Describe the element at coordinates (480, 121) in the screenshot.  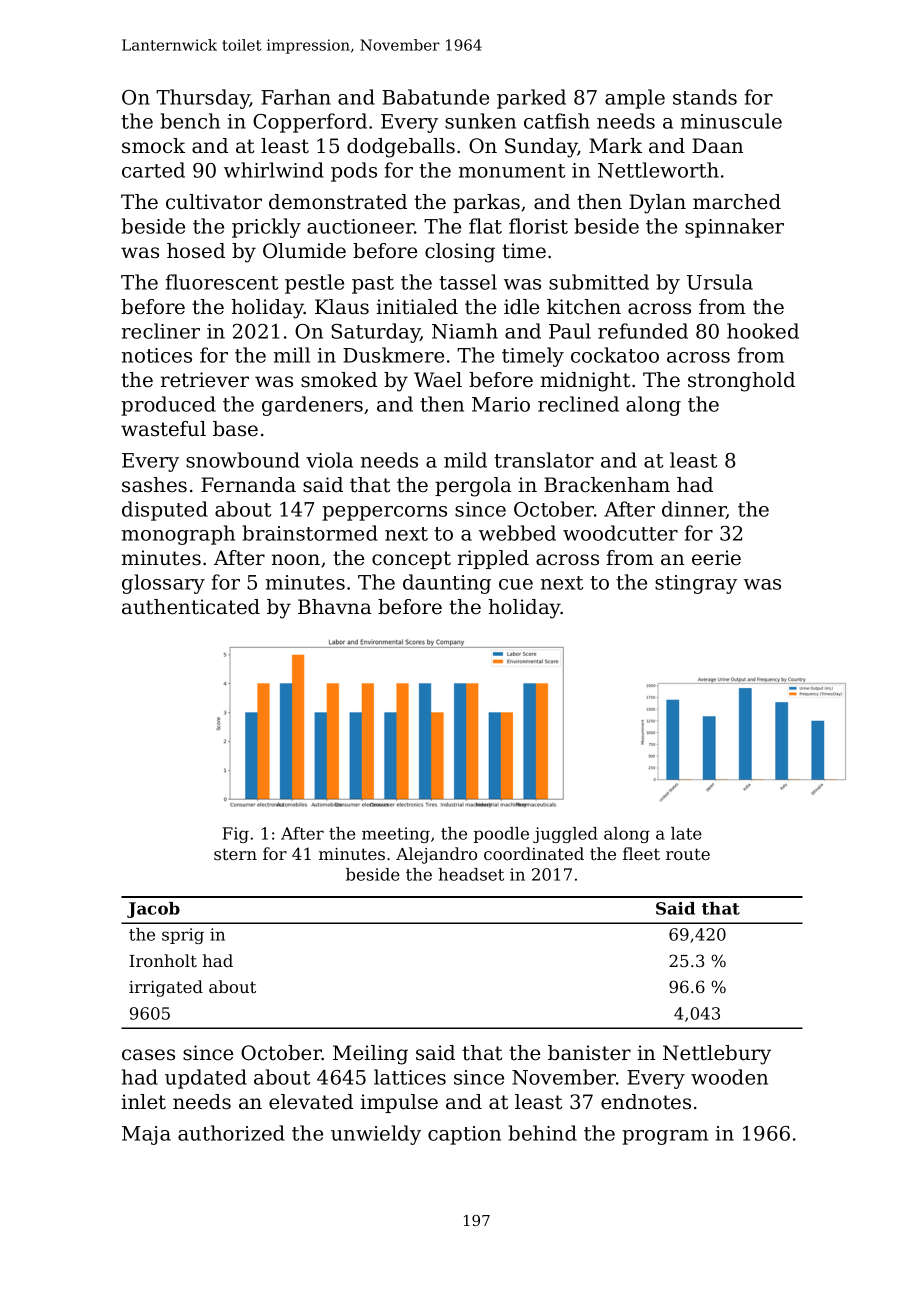
I see `sunken` at that location.
